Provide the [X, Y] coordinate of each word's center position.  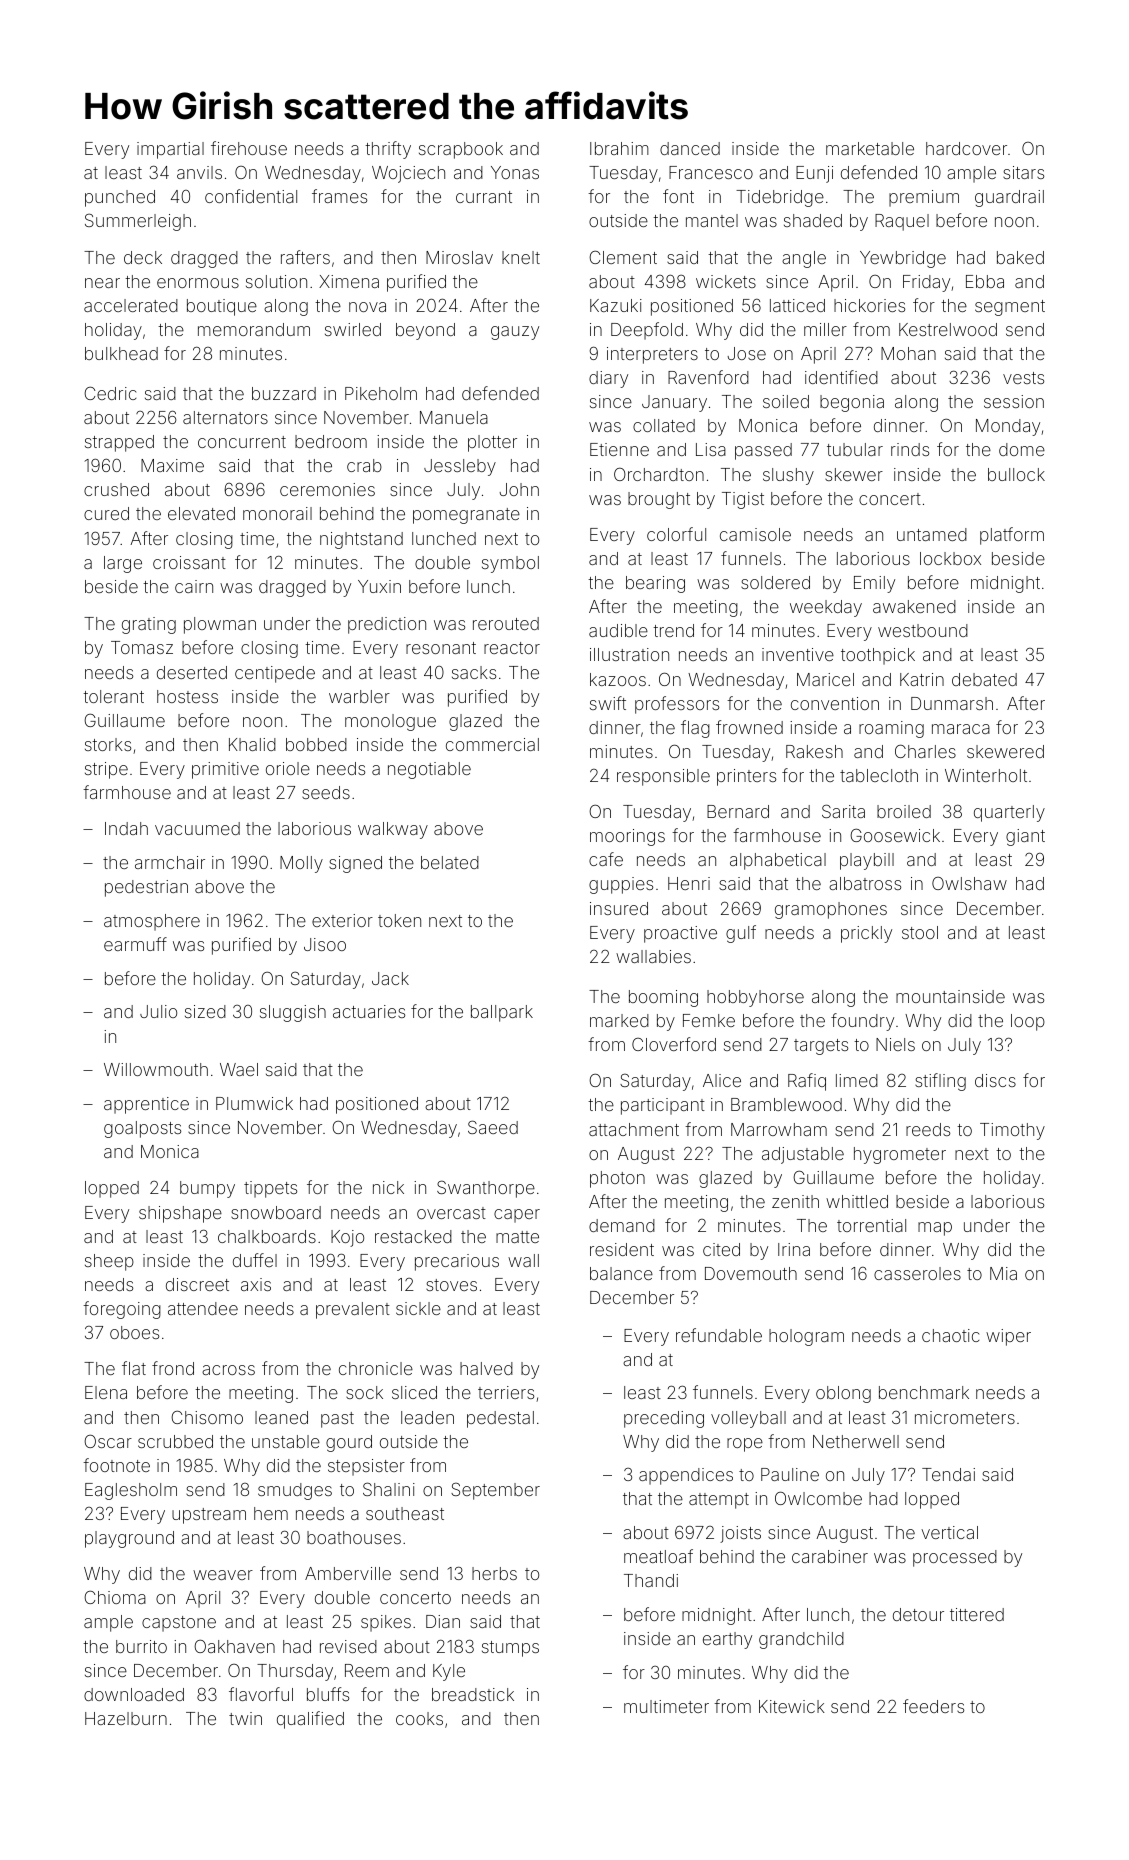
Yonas [515, 172]
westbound [923, 630]
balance [621, 1273]
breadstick [473, 1694]
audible [618, 630]
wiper [1008, 1337]
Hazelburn [126, 1718]
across [228, 1370]
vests [1023, 378]
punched [120, 198]
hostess [187, 696]
